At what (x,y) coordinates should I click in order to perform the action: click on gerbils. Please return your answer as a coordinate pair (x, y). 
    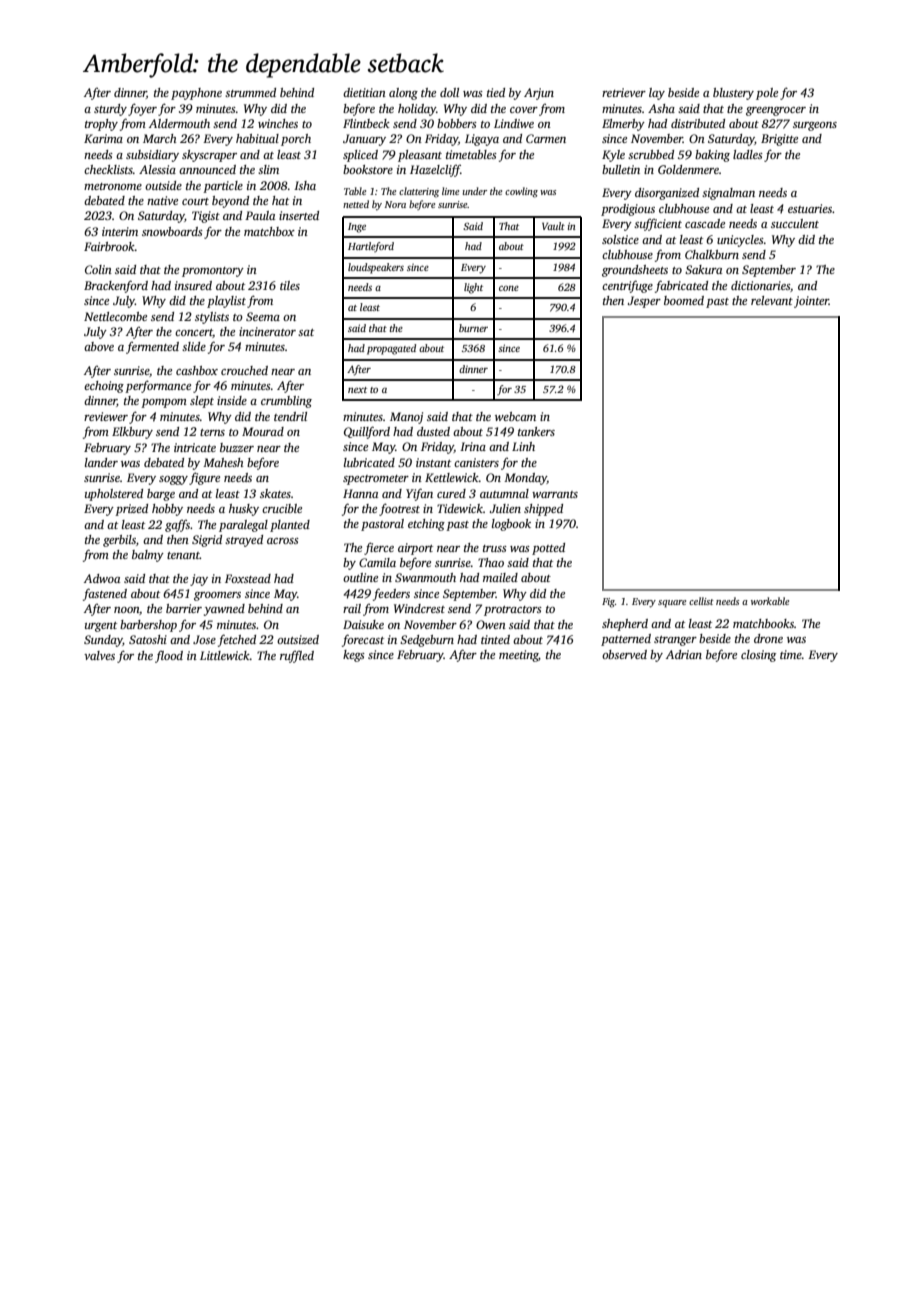
    Looking at the image, I should click on (119, 541).
